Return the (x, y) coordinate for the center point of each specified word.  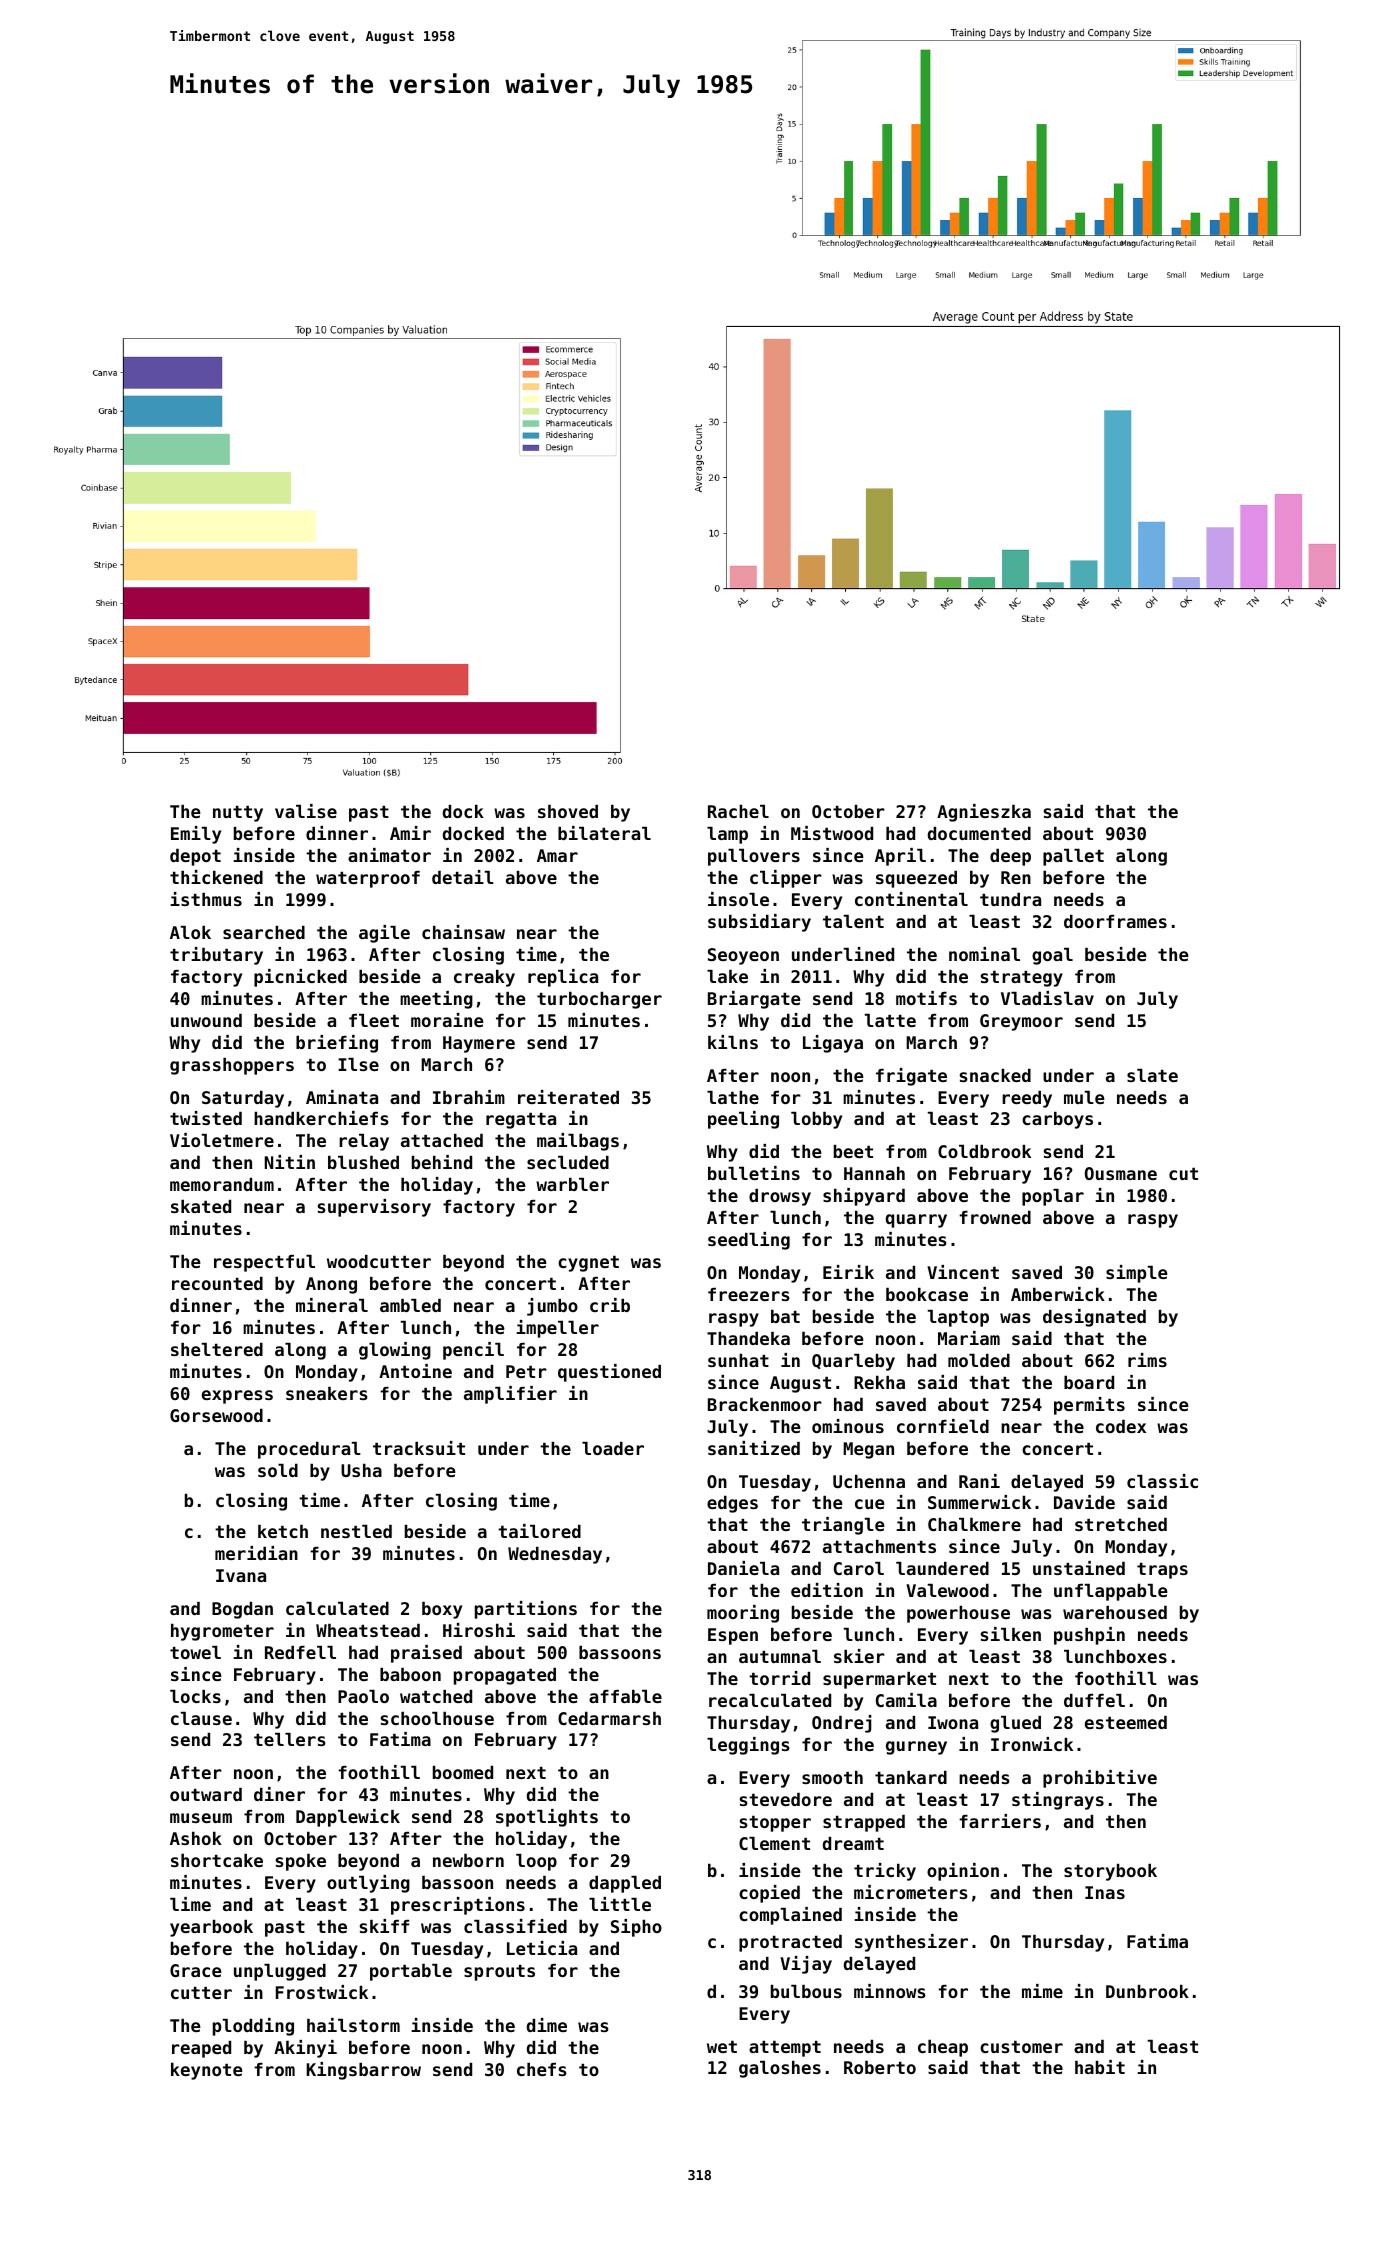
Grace (196, 1970)
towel (195, 1652)
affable (625, 1696)
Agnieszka (984, 813)
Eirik (848, 1272)
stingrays (1058, 1801)
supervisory (374, 1208)
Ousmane (1121, 1173)
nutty (238, 814)
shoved (568, 811)
